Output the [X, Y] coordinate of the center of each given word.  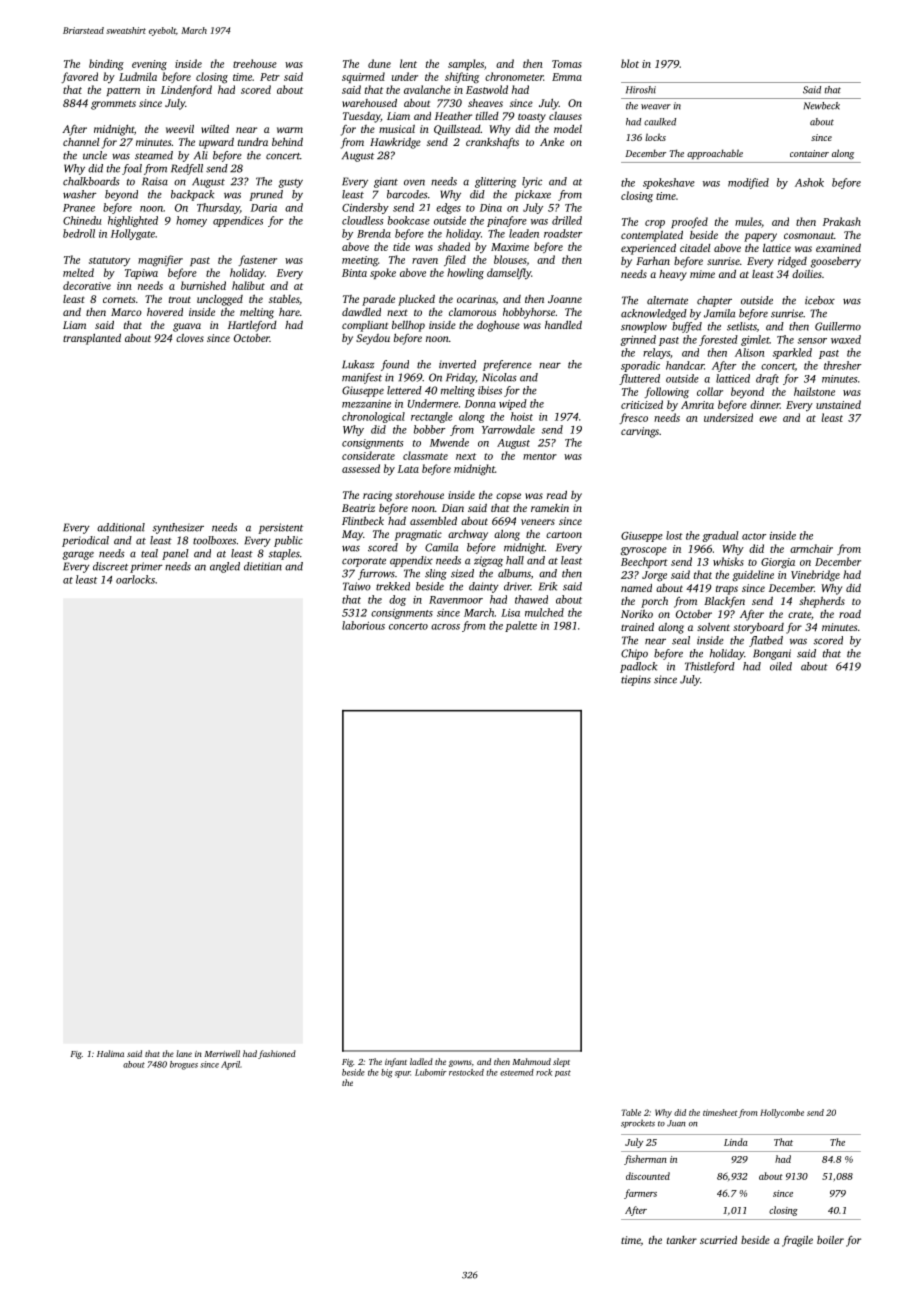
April [230, 1065]
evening [149, 65]
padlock [639, 667]
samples [466, 64]
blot [630, 63]
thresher [843, 365]
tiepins [636, 680]
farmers [640, 1194]
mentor [540, 456]
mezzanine [366, 404]
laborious [363, 625]
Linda [736, 1142]
